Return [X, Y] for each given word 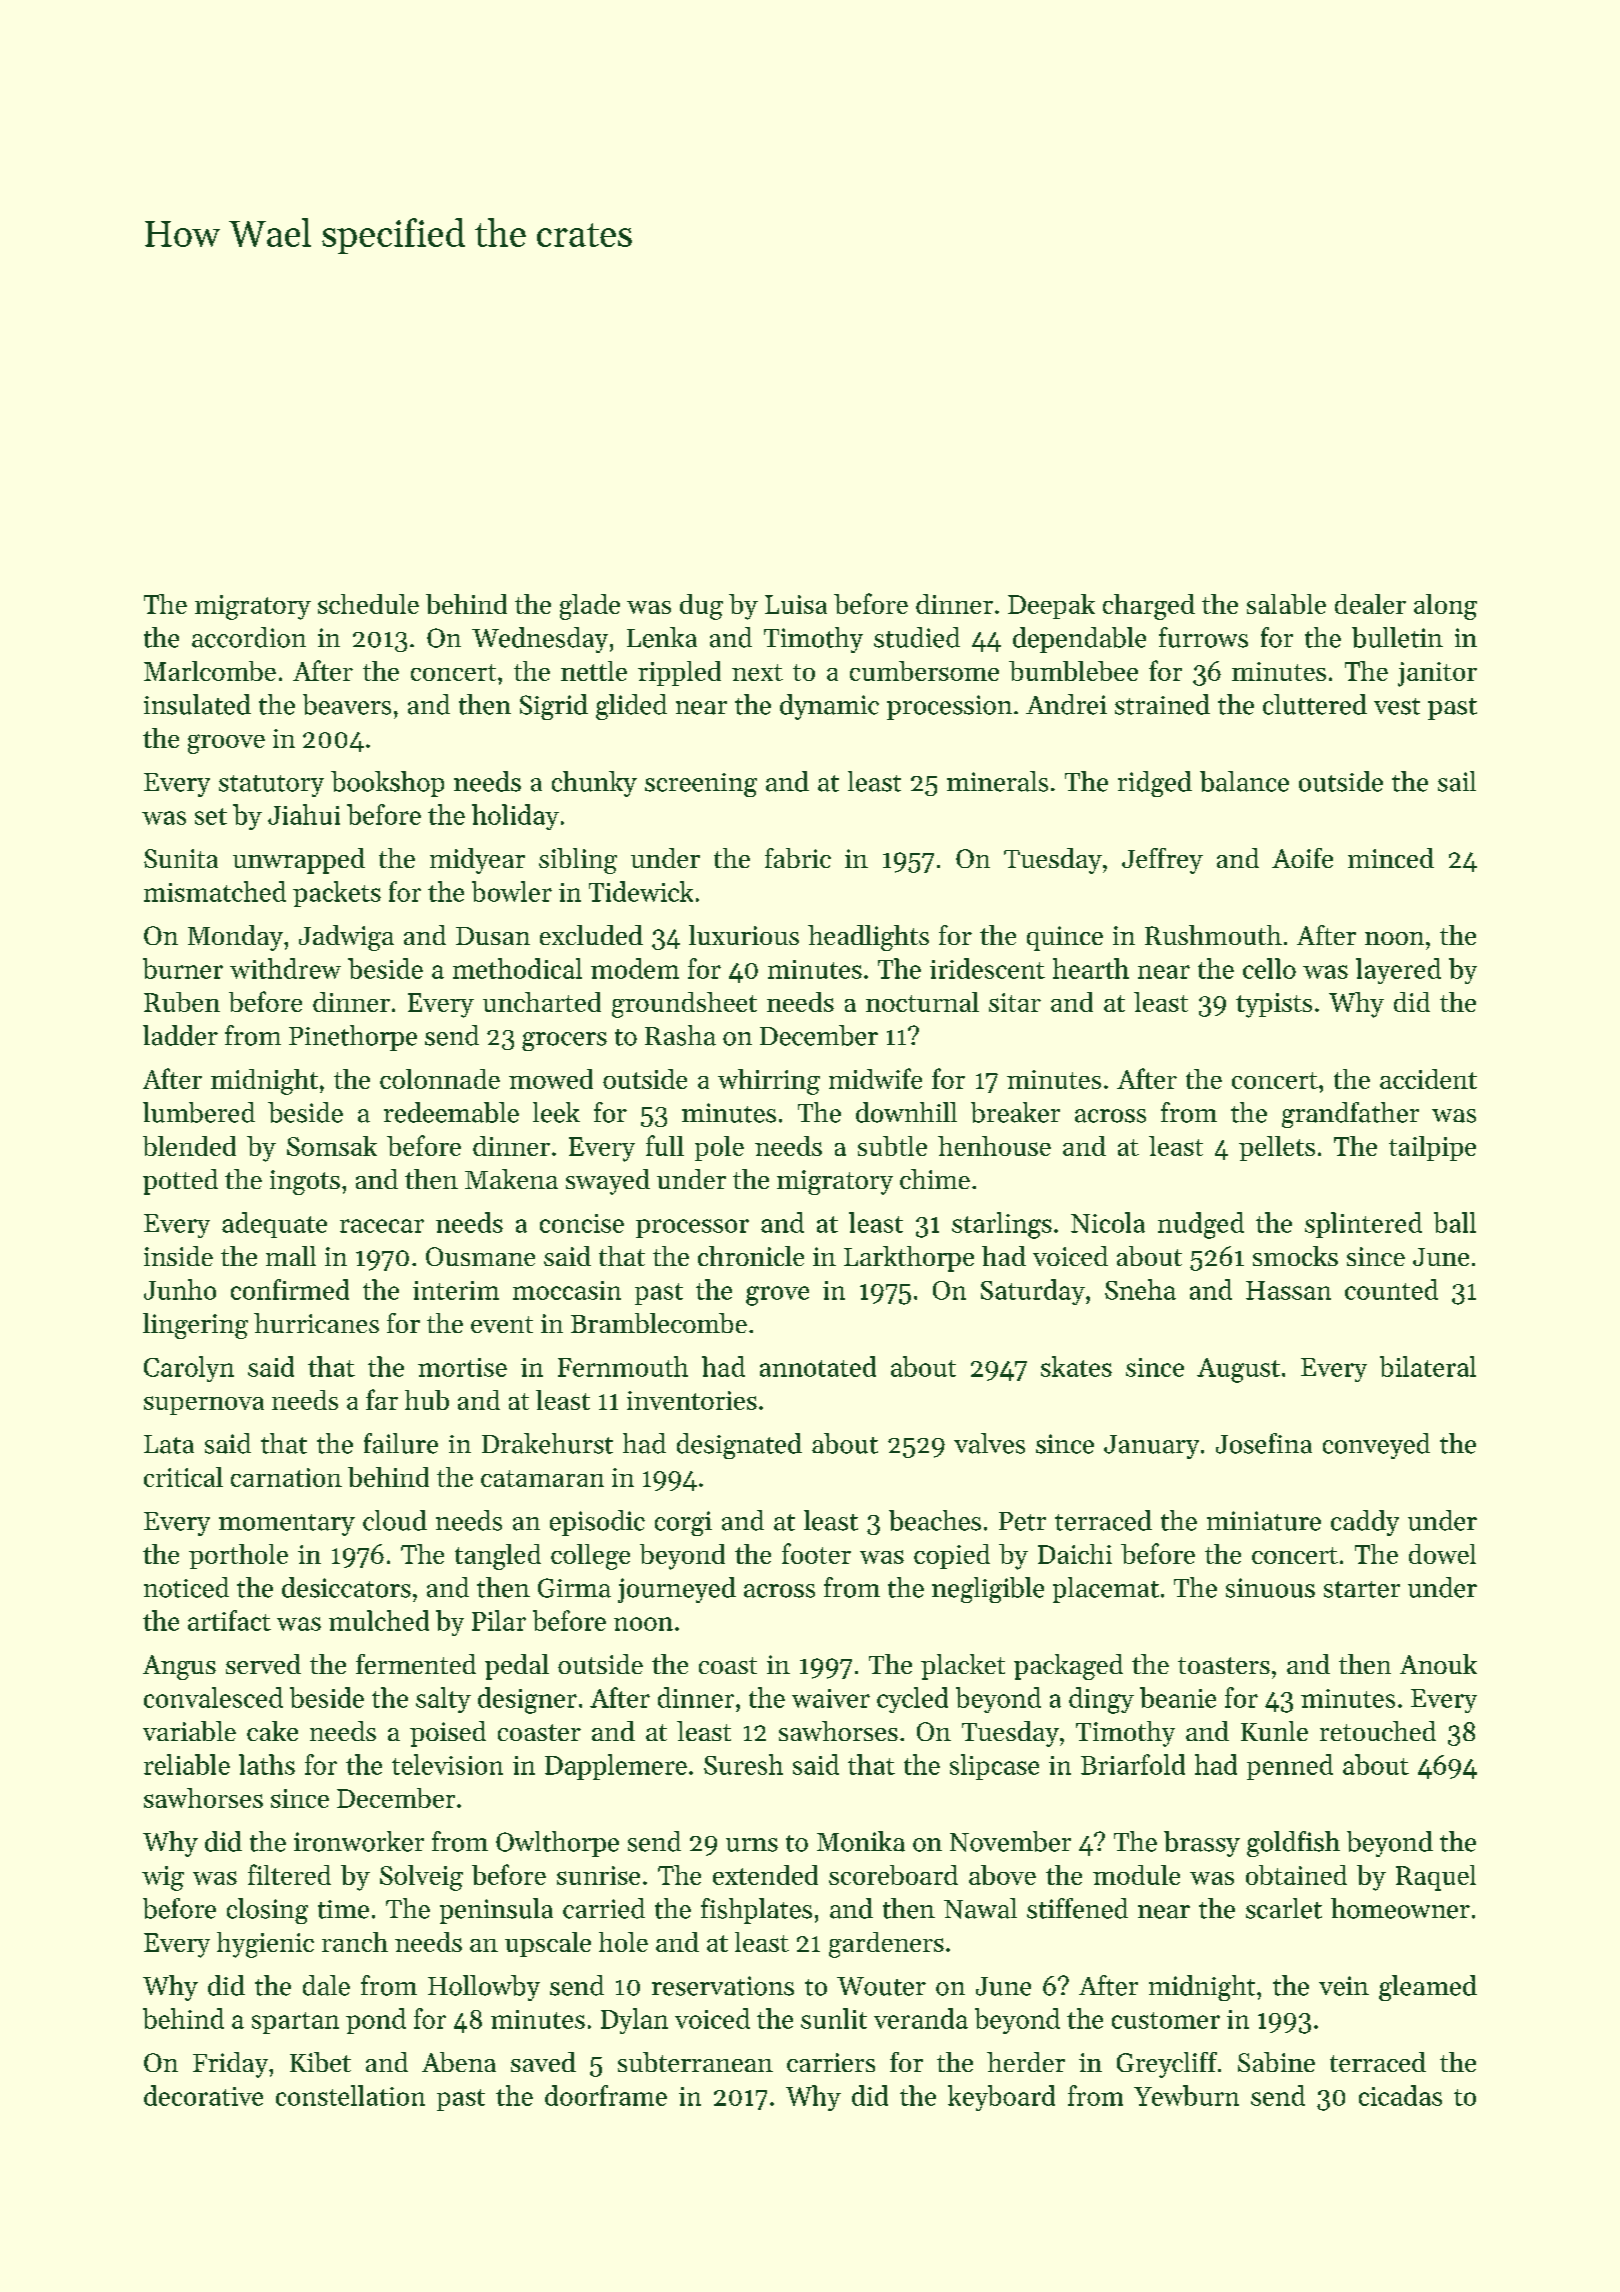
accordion [249, 637]
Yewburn [1186, 2095]
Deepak [1051, 606]
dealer [1370, 604]
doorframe [606, 2095]
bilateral [1428, 1366]
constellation [350, 2095]
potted [180, 1182]
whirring [769, 1082]
